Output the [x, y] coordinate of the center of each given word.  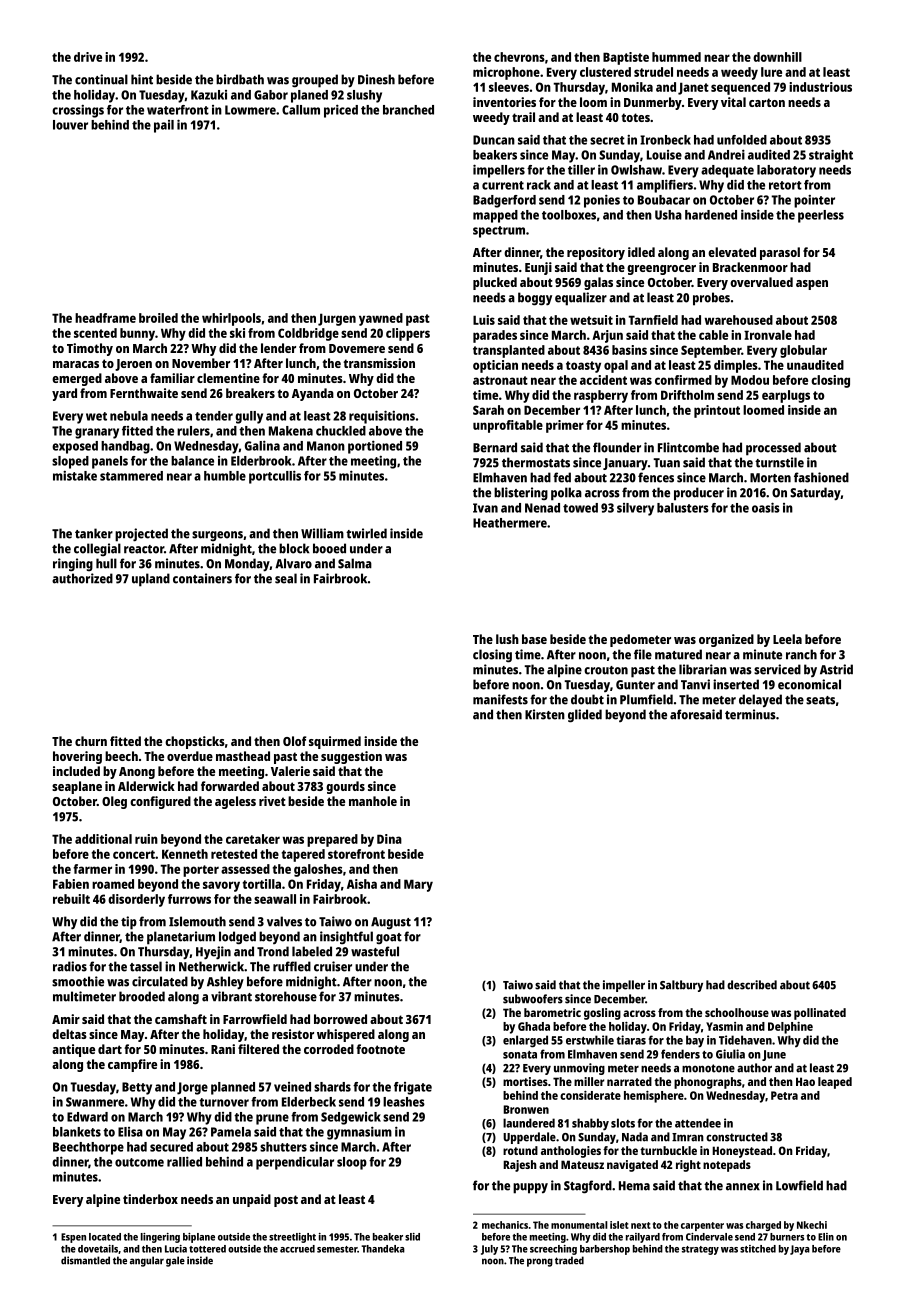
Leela [787, 639]
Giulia [730, 1054]
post [286, 1201]
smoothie [78, 981]
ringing [73, 565]
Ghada [534, 1026]
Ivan [485, 508]
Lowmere [250, 110]
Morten [770, 478]
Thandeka [383, 1249]
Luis [484, 320]
